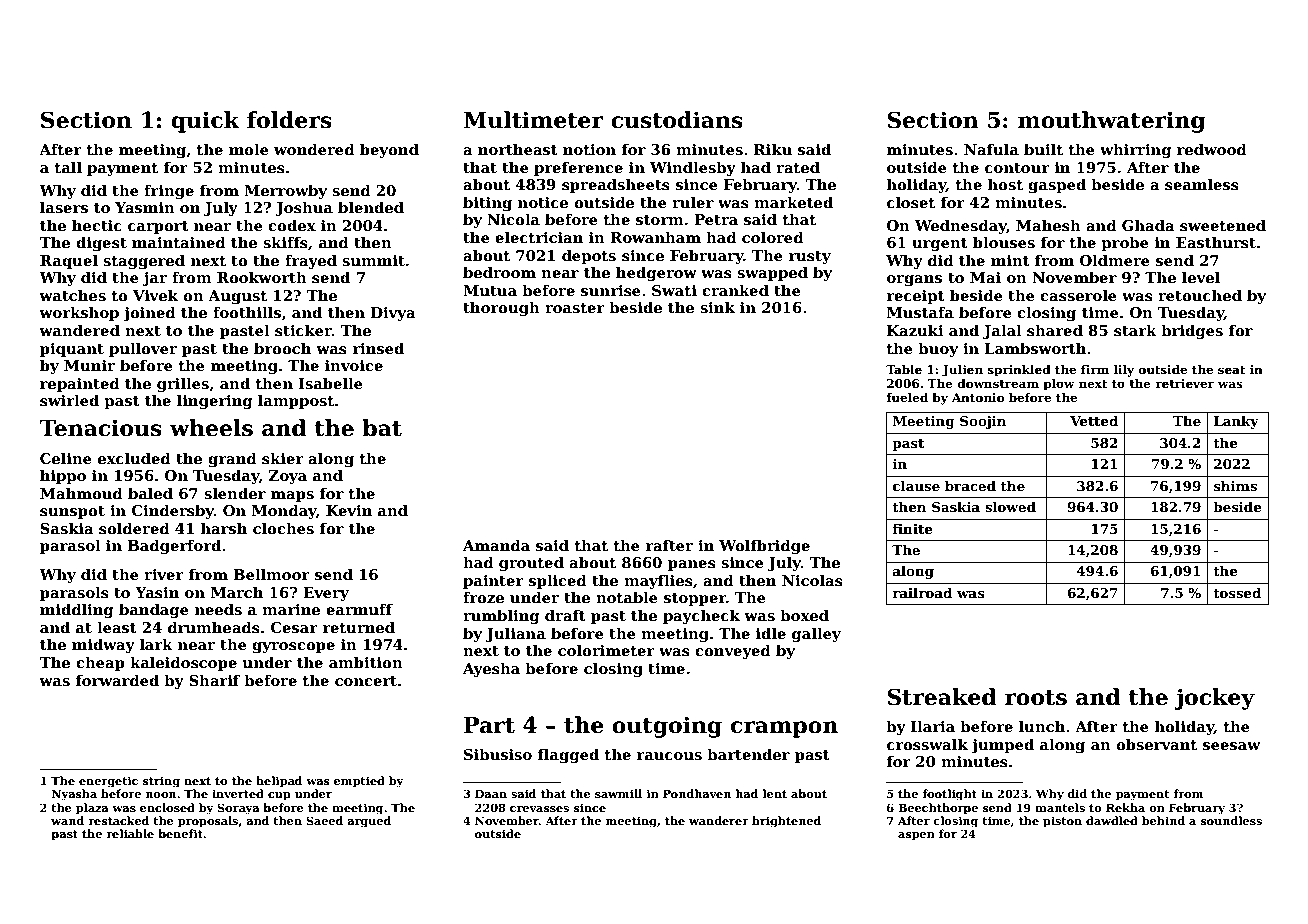 The width and height of the screenshot is (1308, 924). I want to click on benefit, so click(180, 833).
